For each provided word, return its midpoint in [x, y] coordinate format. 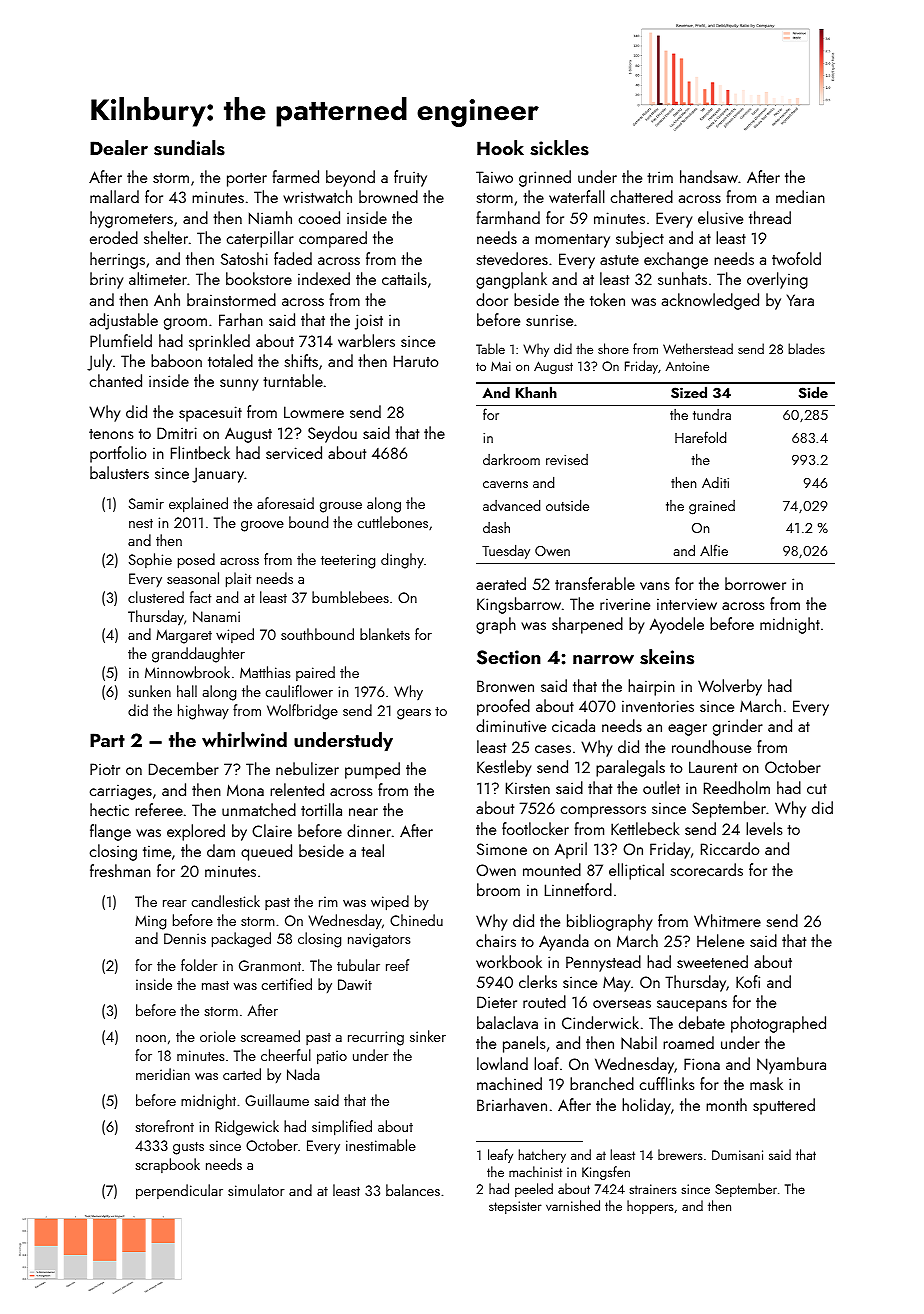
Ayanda [564, 942]
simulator [256, 1190]
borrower [755, 583]
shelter [166, 237]
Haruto [416, 361]
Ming [150, 922]
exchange [676, 260]
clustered [156, 597]
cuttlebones [392, 522]
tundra [712, 414]
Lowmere [314, 412]
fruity [410, 178]
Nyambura [791, 1065]
